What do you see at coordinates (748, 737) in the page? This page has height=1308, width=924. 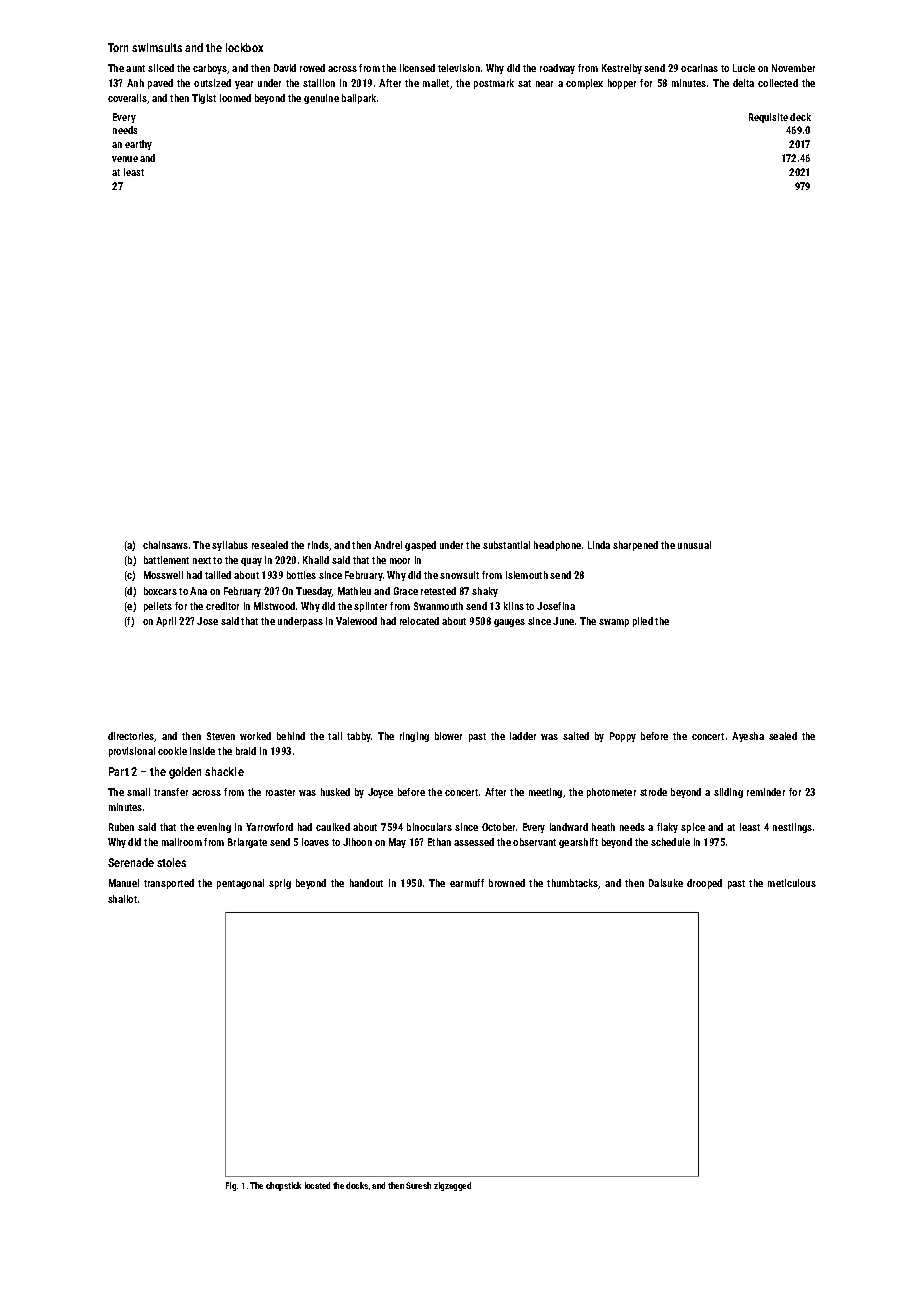 I see `Ayesha` at bounding box center [748, 737].
